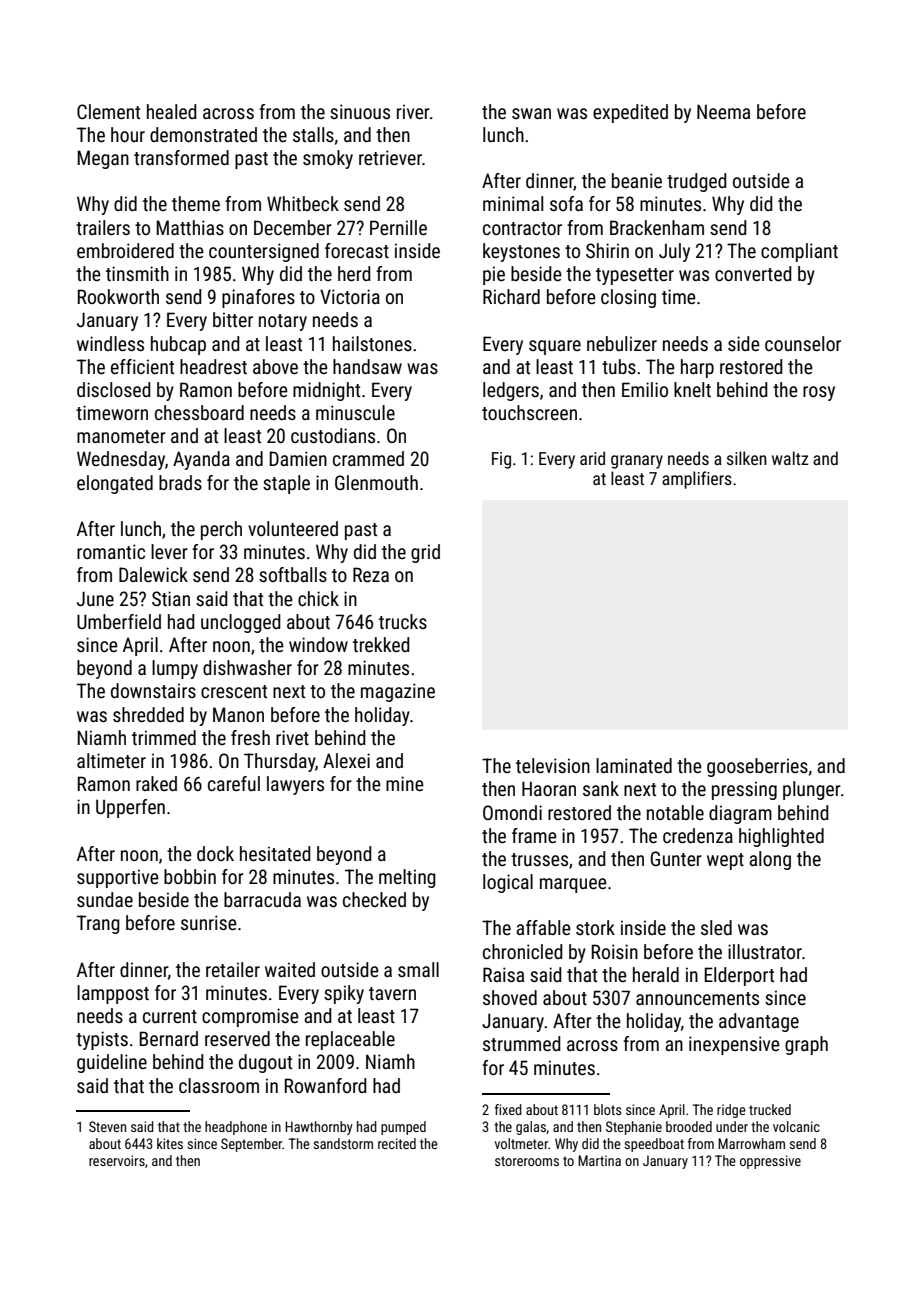  Describe the element at coordinates (371, 574) in the document. I see `Reza` at that location.
